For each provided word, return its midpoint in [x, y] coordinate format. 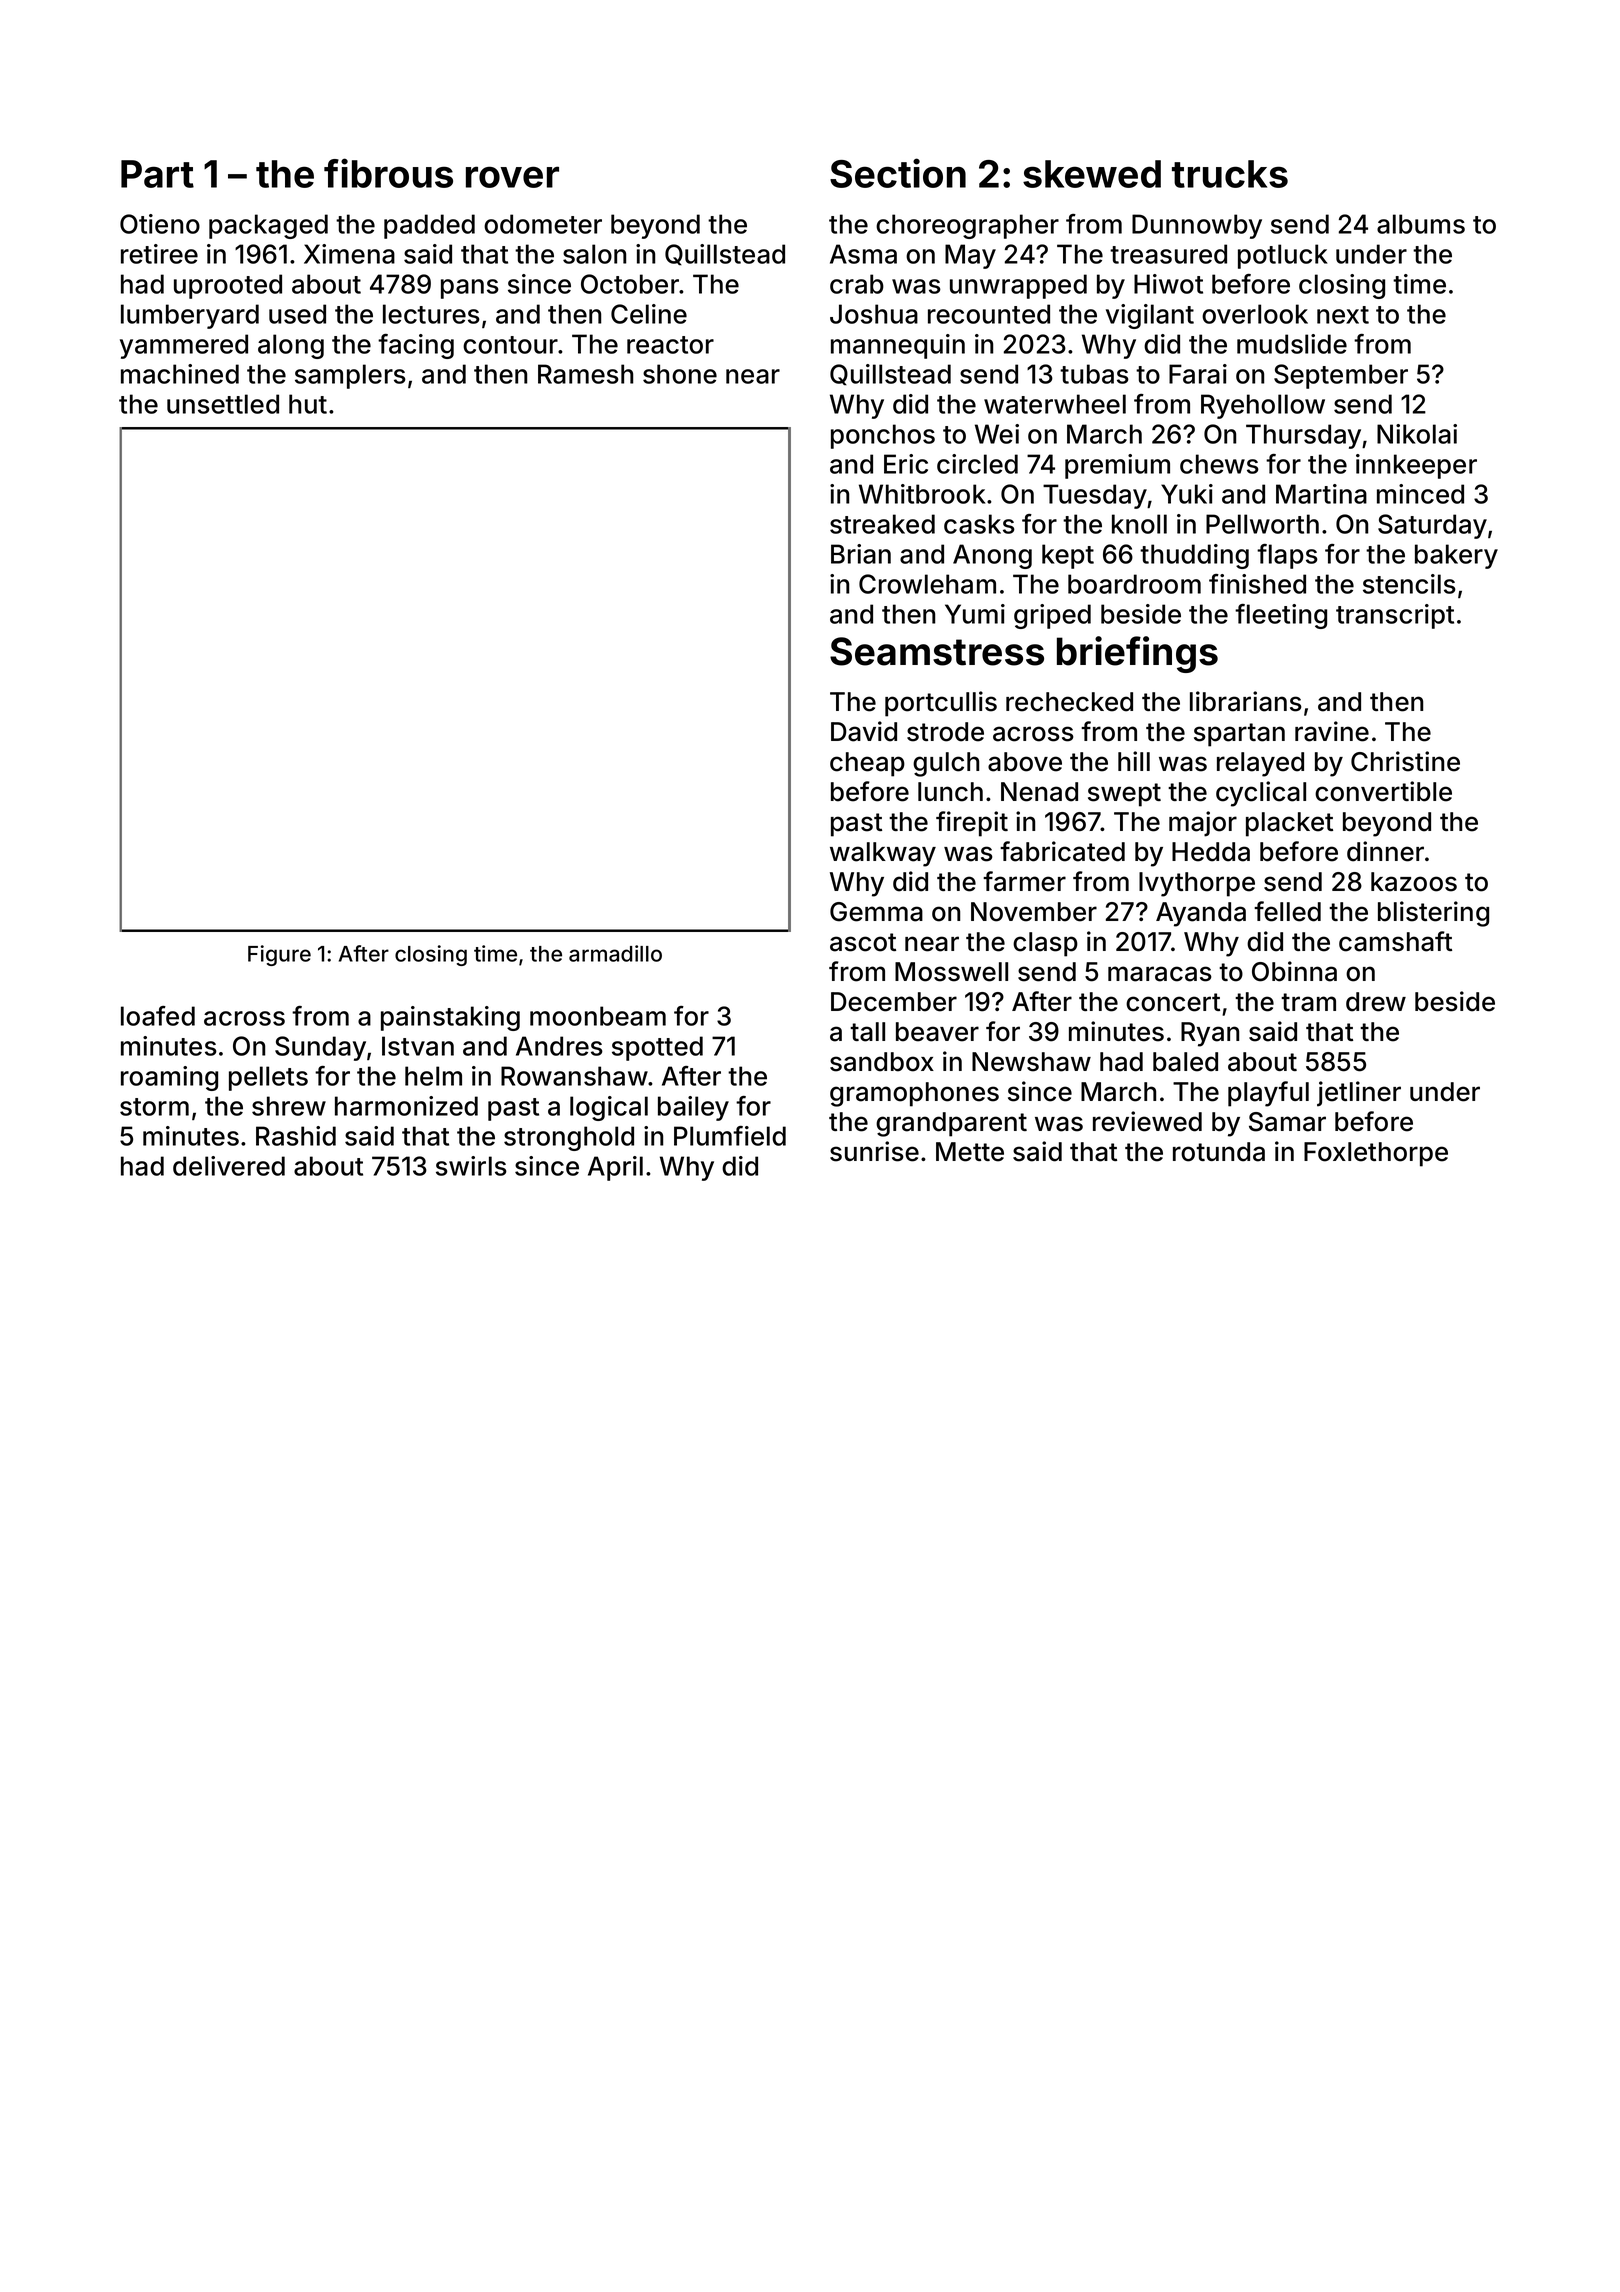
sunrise [874, 1151]
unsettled [223, 404]
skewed [1092, 174]
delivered [229, 1166]
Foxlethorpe [1376, 1154]
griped [1052, 616]
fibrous [388, 173]
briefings [1137, 654]
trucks [1230, 174]
